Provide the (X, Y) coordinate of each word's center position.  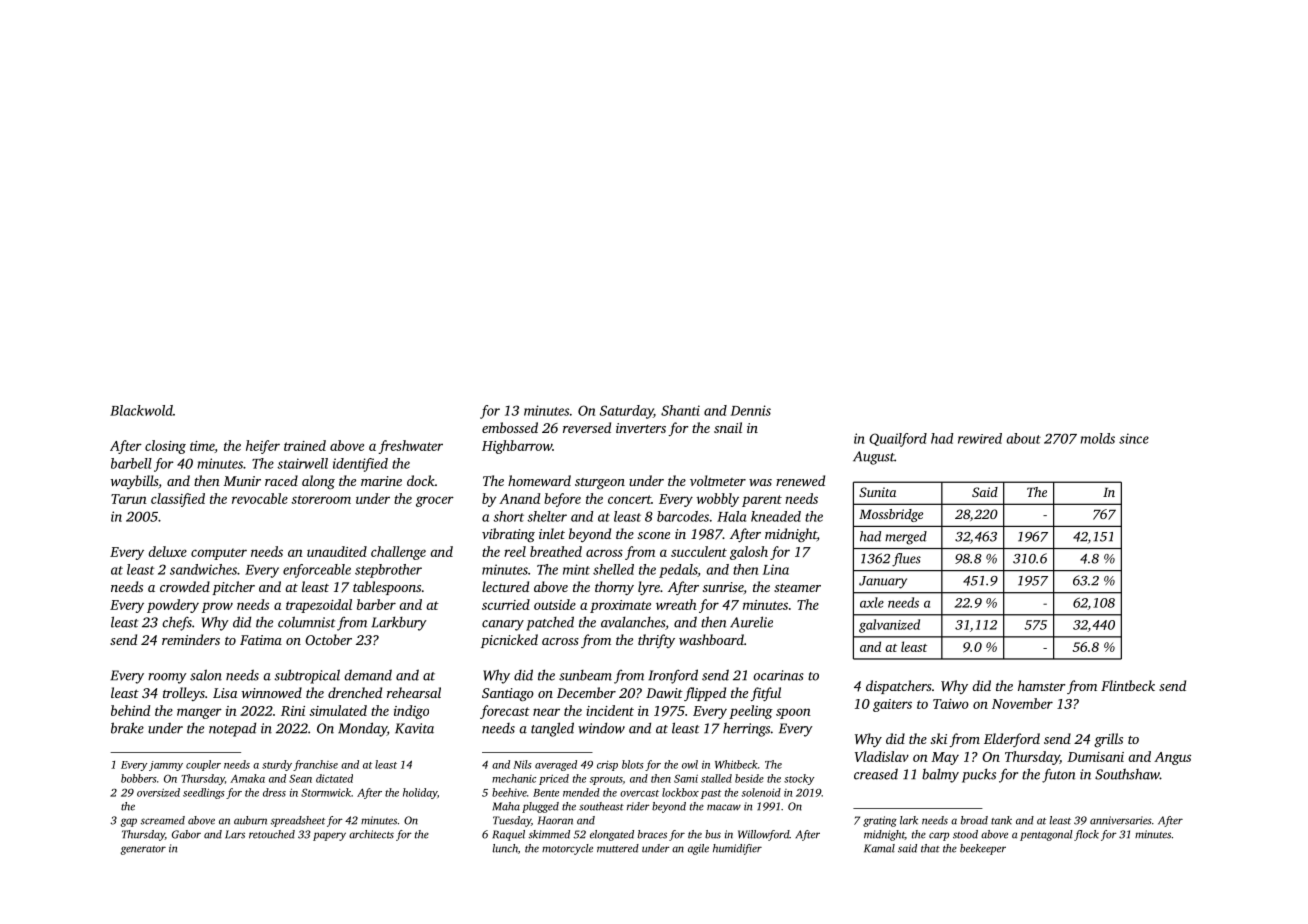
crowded (185, 586)
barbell (131, 463)
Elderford (1012, 740)
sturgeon (600, 484)
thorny (614, 588)
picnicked (509, 641)
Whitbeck (736, 764)
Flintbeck (1128, 685)
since (1134, 438)
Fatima (261, 640)
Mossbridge (891, 515)
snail (728, 427)
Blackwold (141, 410)
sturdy (277, 765)
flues (906, 560)
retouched (272, 834)
